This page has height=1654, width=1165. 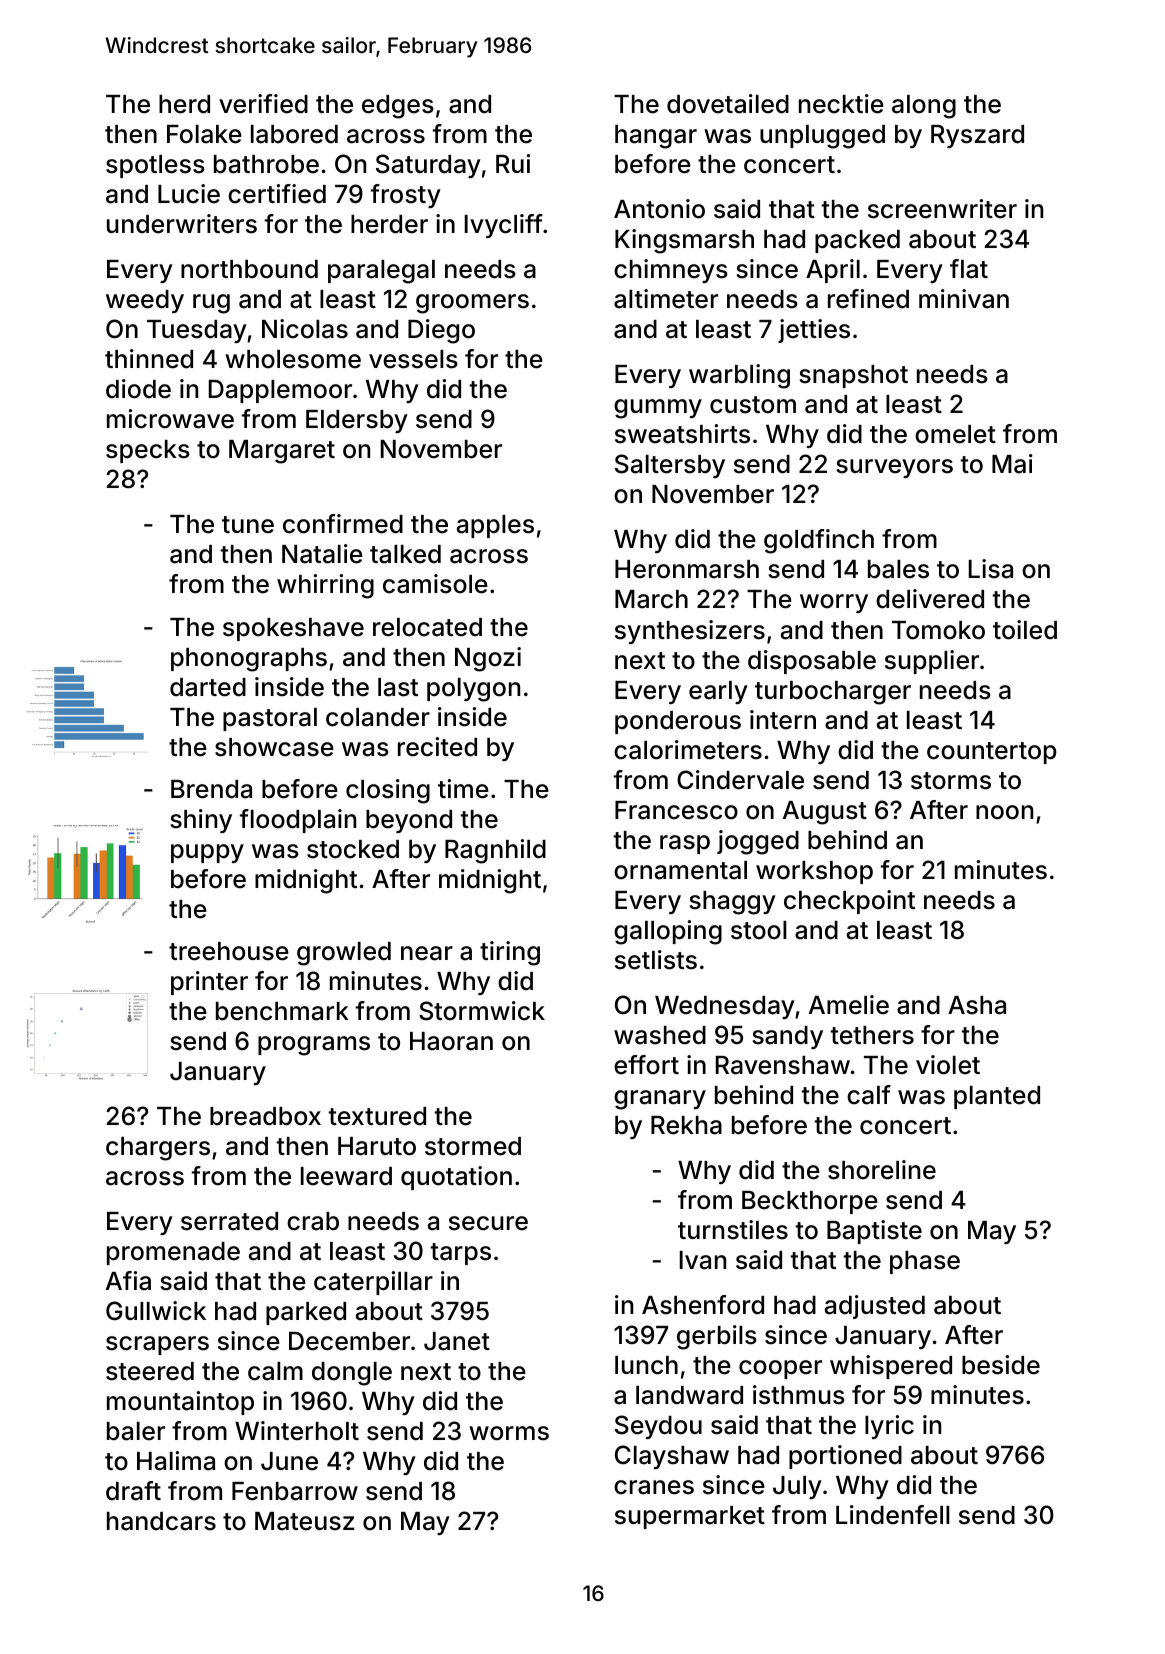 I want to click on workshop, so click(x=814, y=872).
